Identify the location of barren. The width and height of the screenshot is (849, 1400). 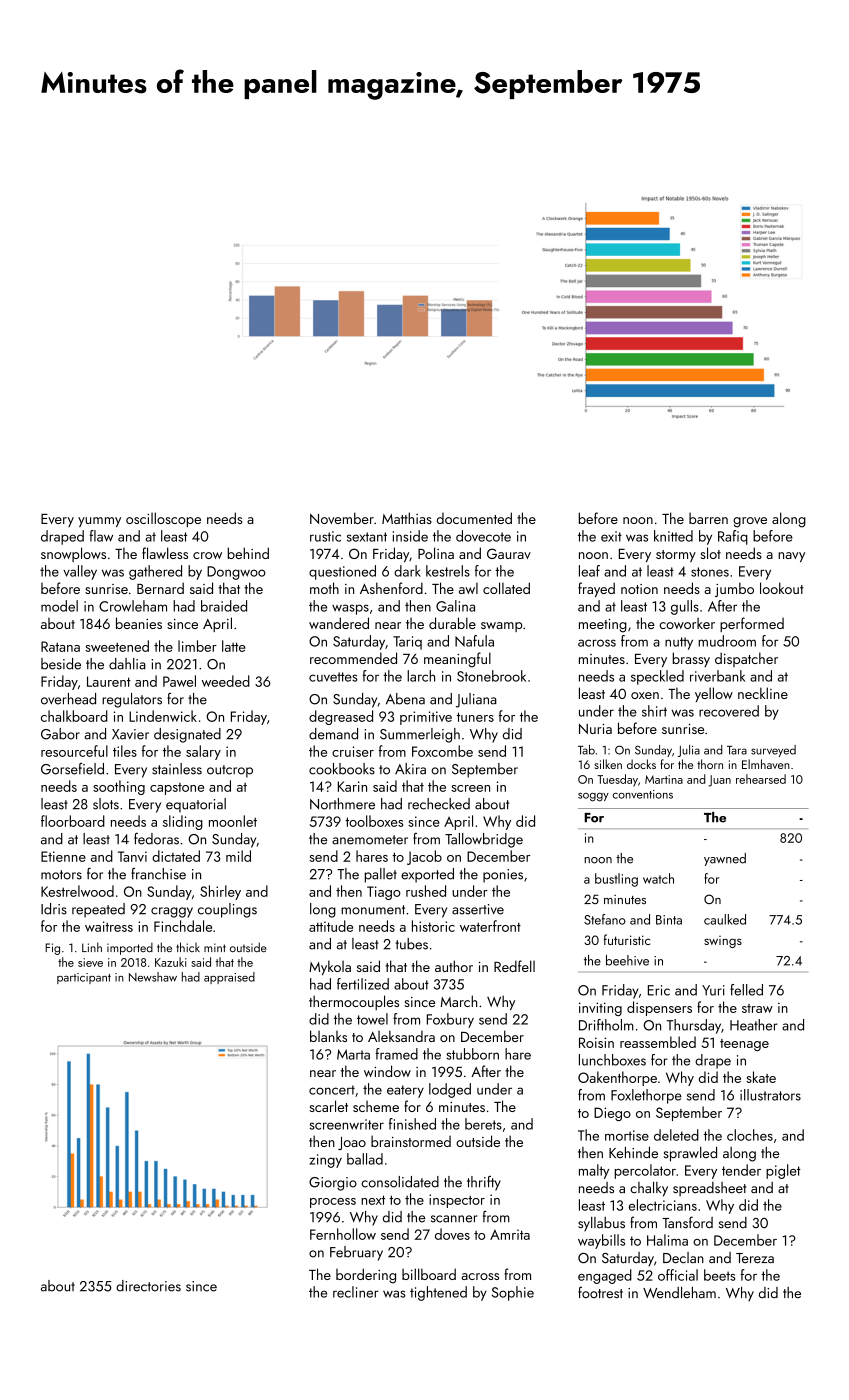
(708, 518).
